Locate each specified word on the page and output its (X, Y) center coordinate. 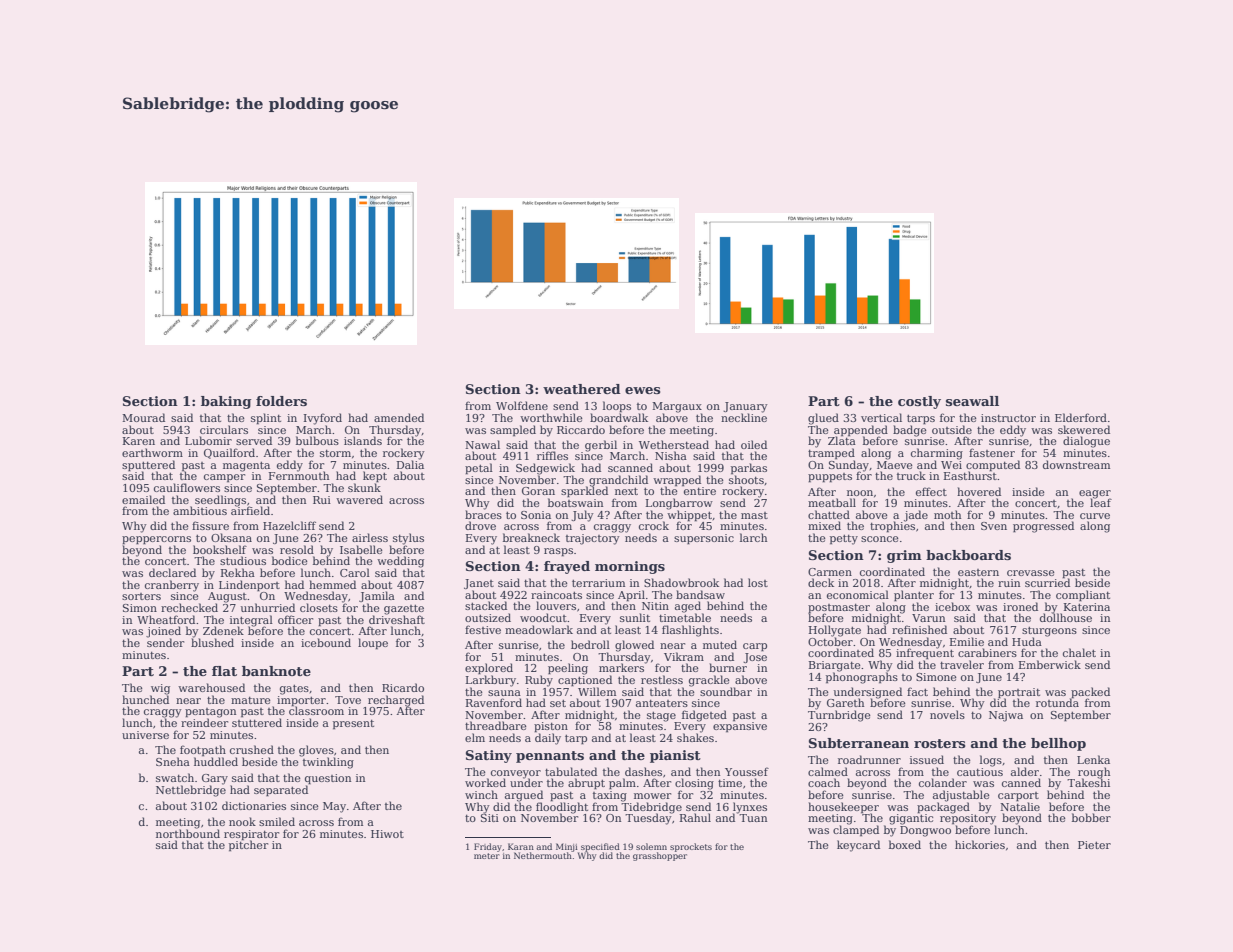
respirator (251, 835)
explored (489, 669)
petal (479, 469)
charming (937, 454)
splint (266, 419)
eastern (978, 572)
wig (160, 689)
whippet (689, 516)
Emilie (967, 641)
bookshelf (220, 549)
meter (487, 856)
